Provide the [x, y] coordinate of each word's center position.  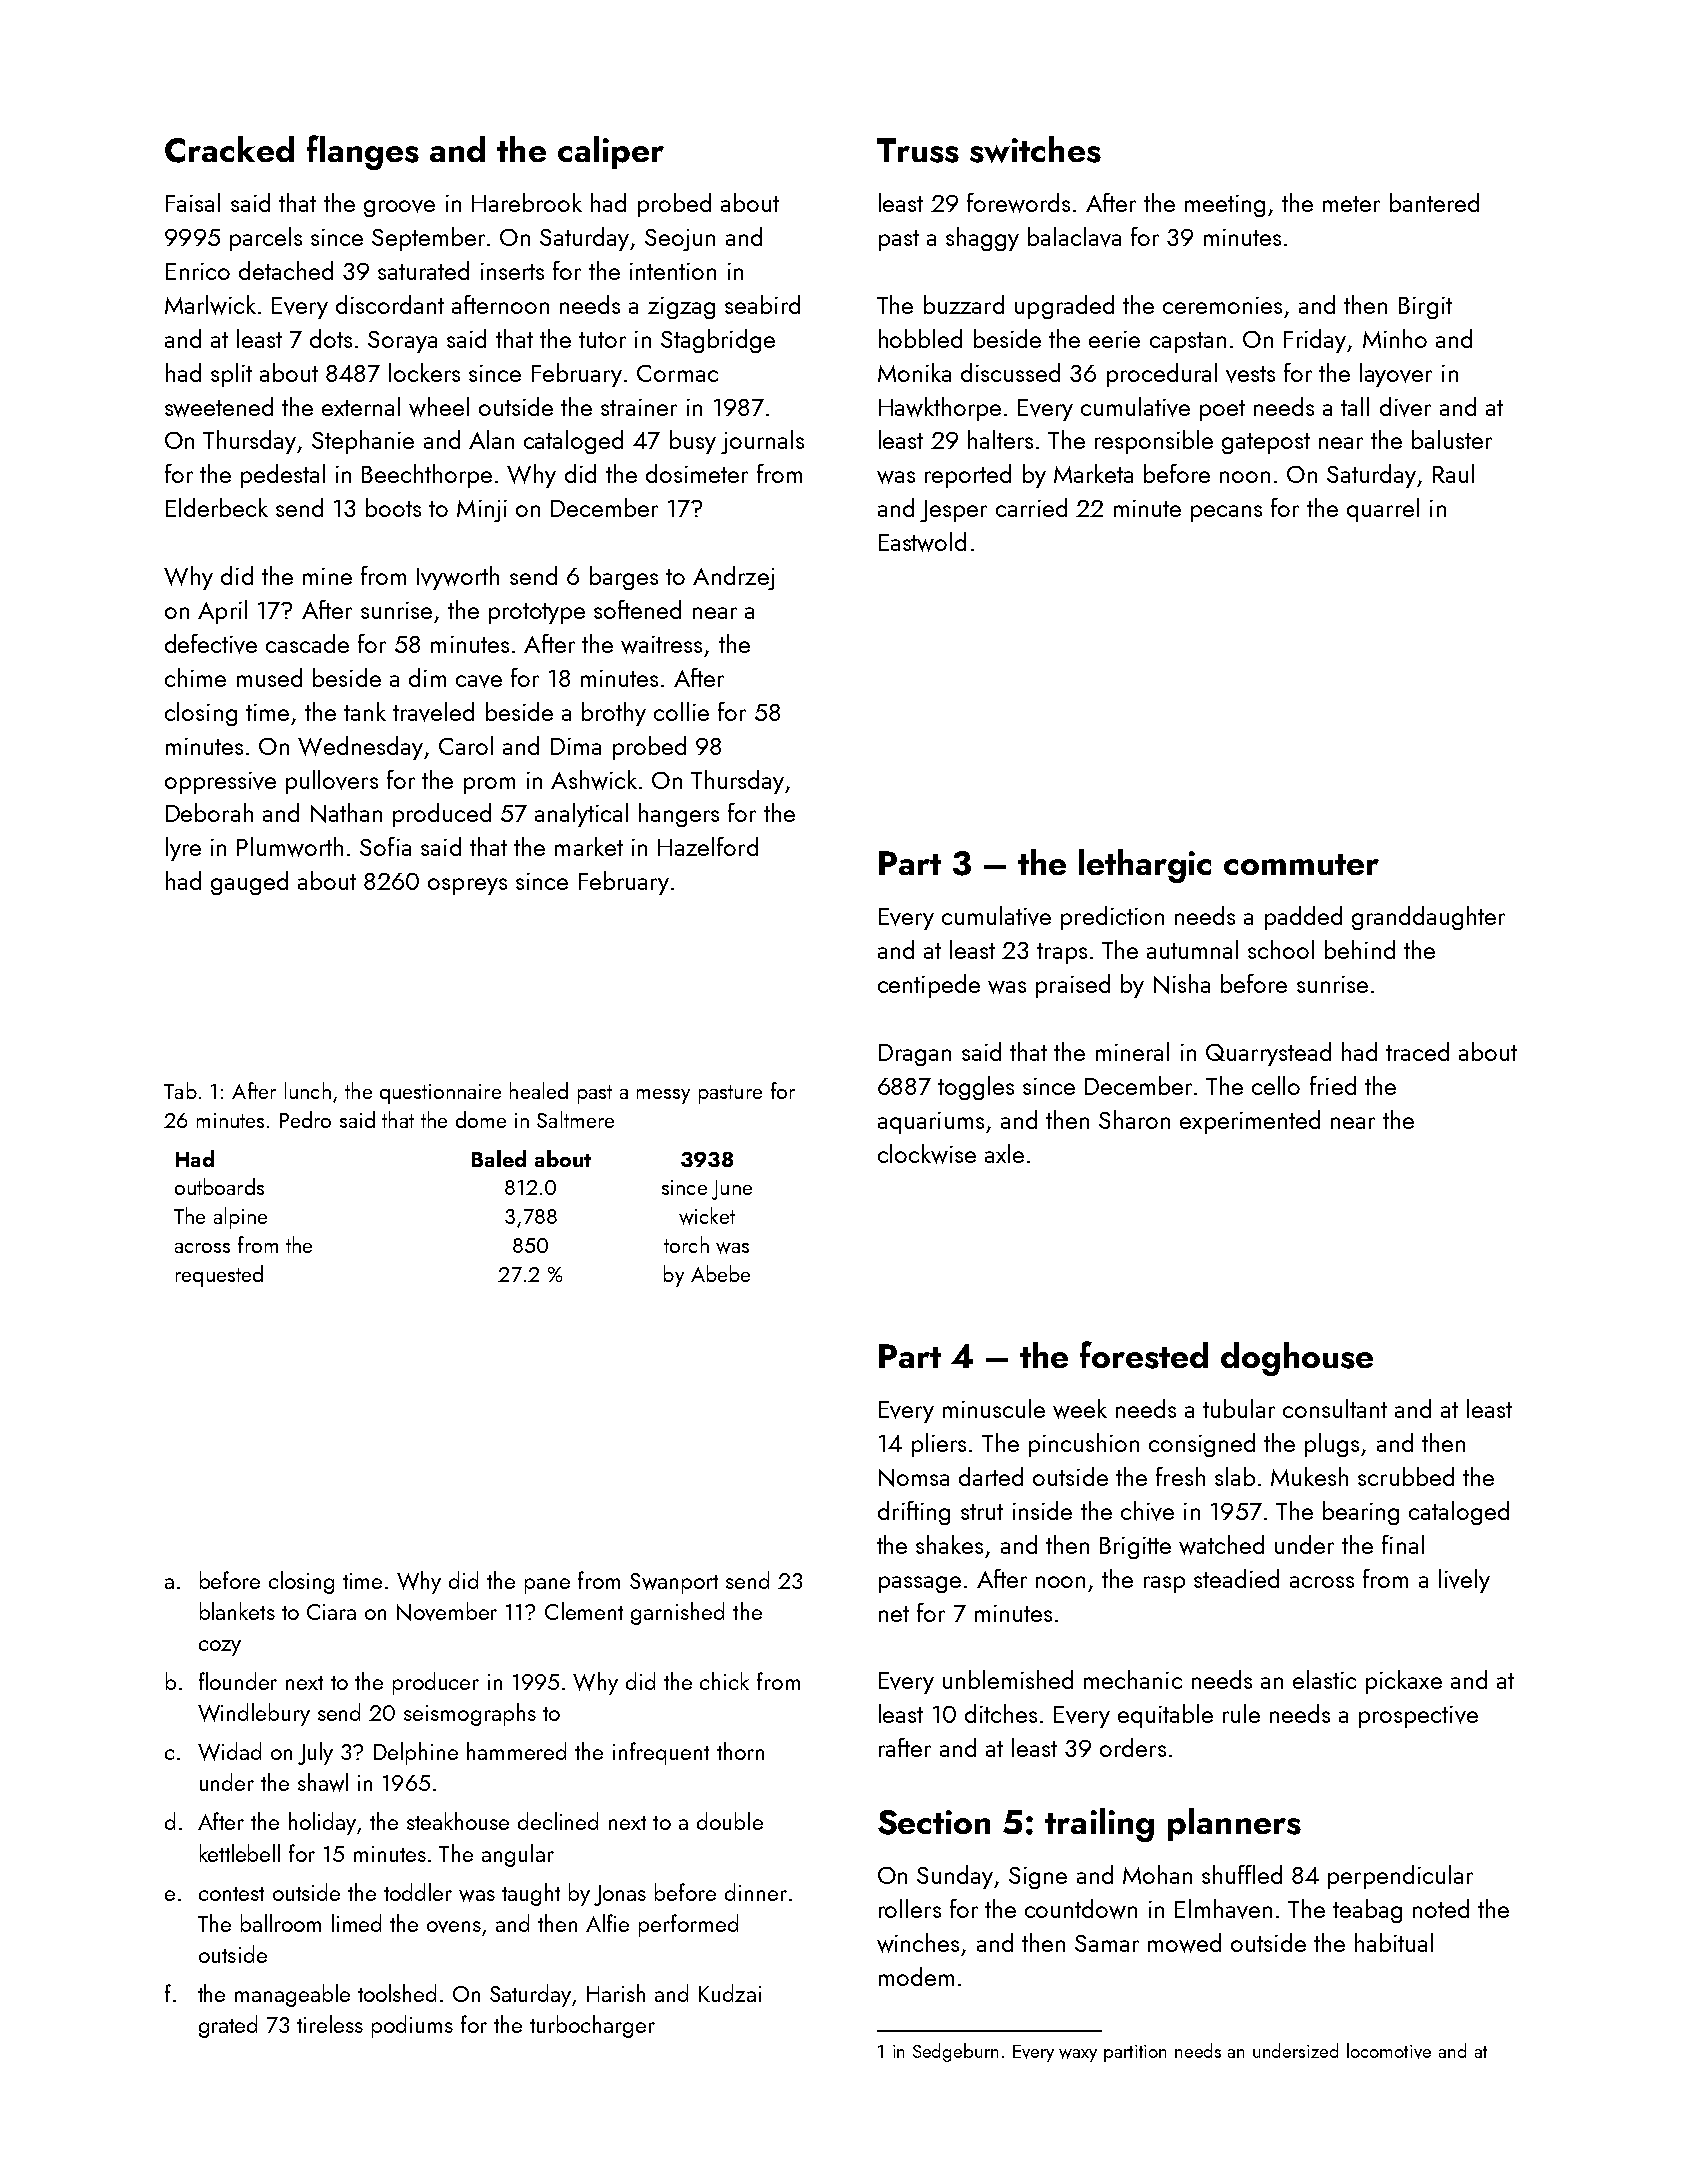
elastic [1324, 1679]
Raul [1453, 473]
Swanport [674, 1583]
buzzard [964, 304]
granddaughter [1428, 918]
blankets [237, 1611]
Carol [466, 745]
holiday [322, 1823]
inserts [512, 271]
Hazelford [708, 846]
